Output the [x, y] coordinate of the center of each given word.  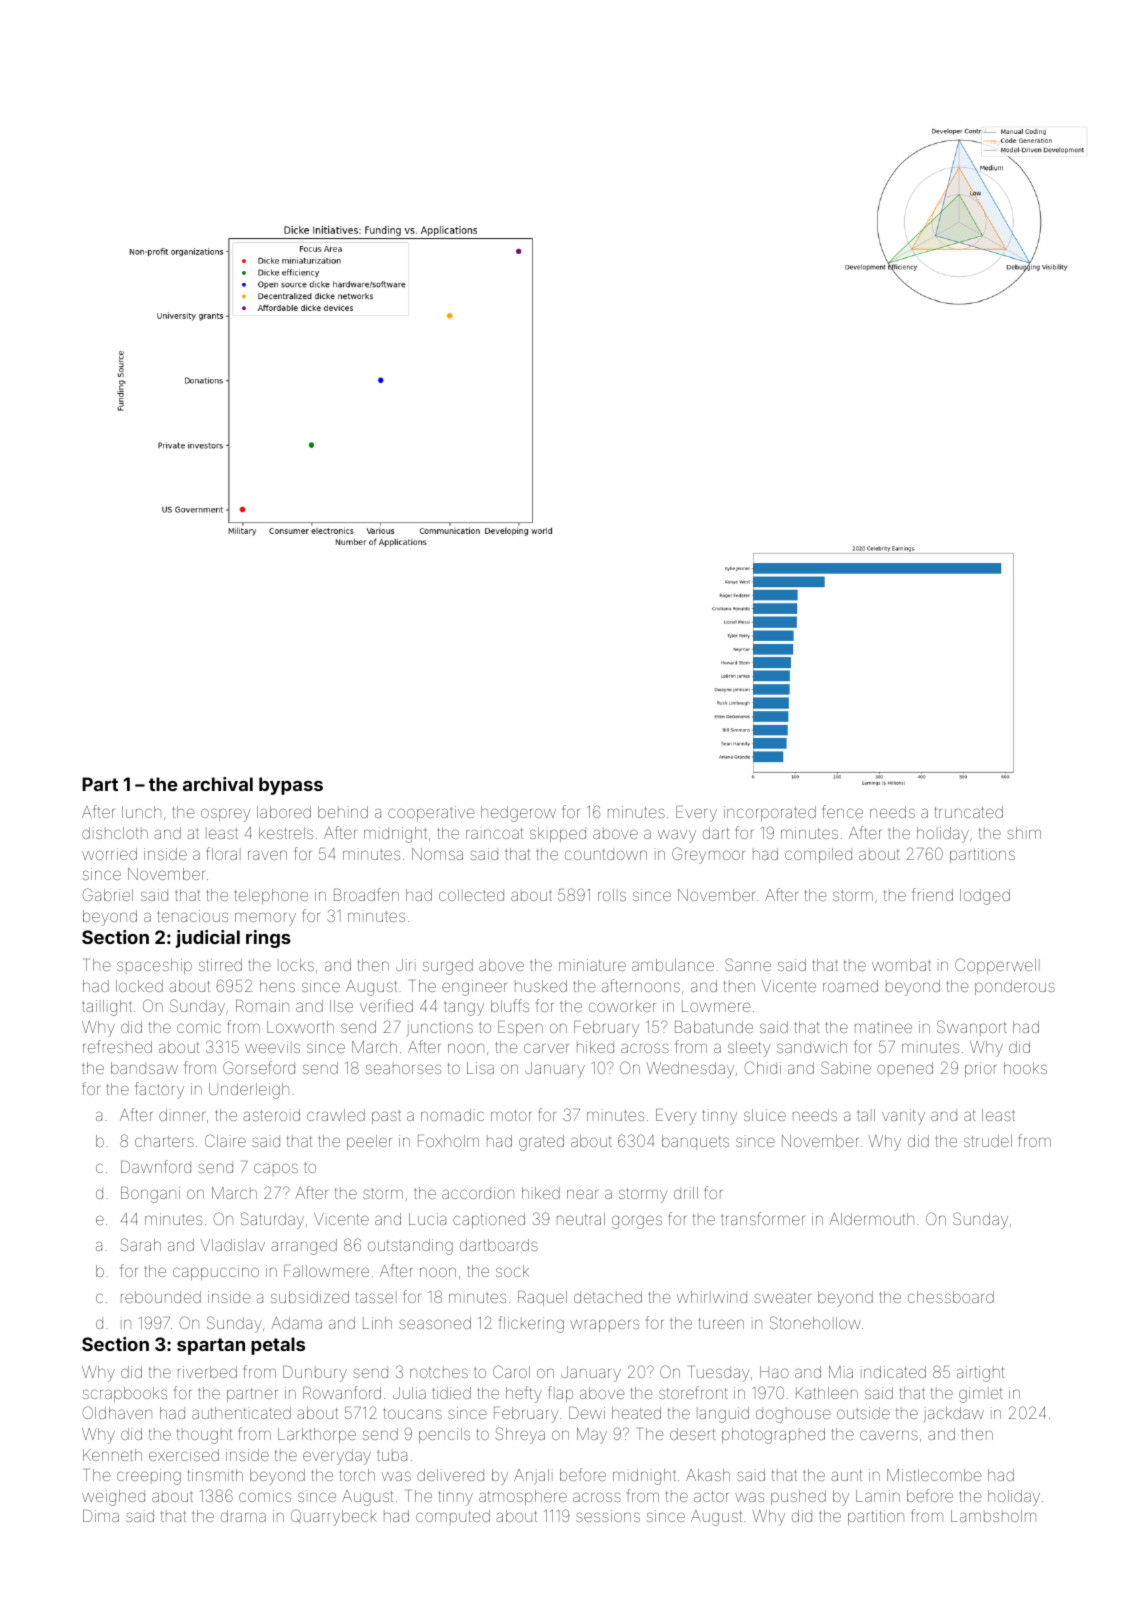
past [386, 1117]
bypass [291, 786]
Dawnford [156, 1166]
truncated [969, 812]
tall [866, 1115]
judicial [208, 939]
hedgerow [518, 814]
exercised [184, 1455]
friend [933, 894]
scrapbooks [125, 1394]
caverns [889, 1435]
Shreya [520, 1435]
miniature [592, 965]
